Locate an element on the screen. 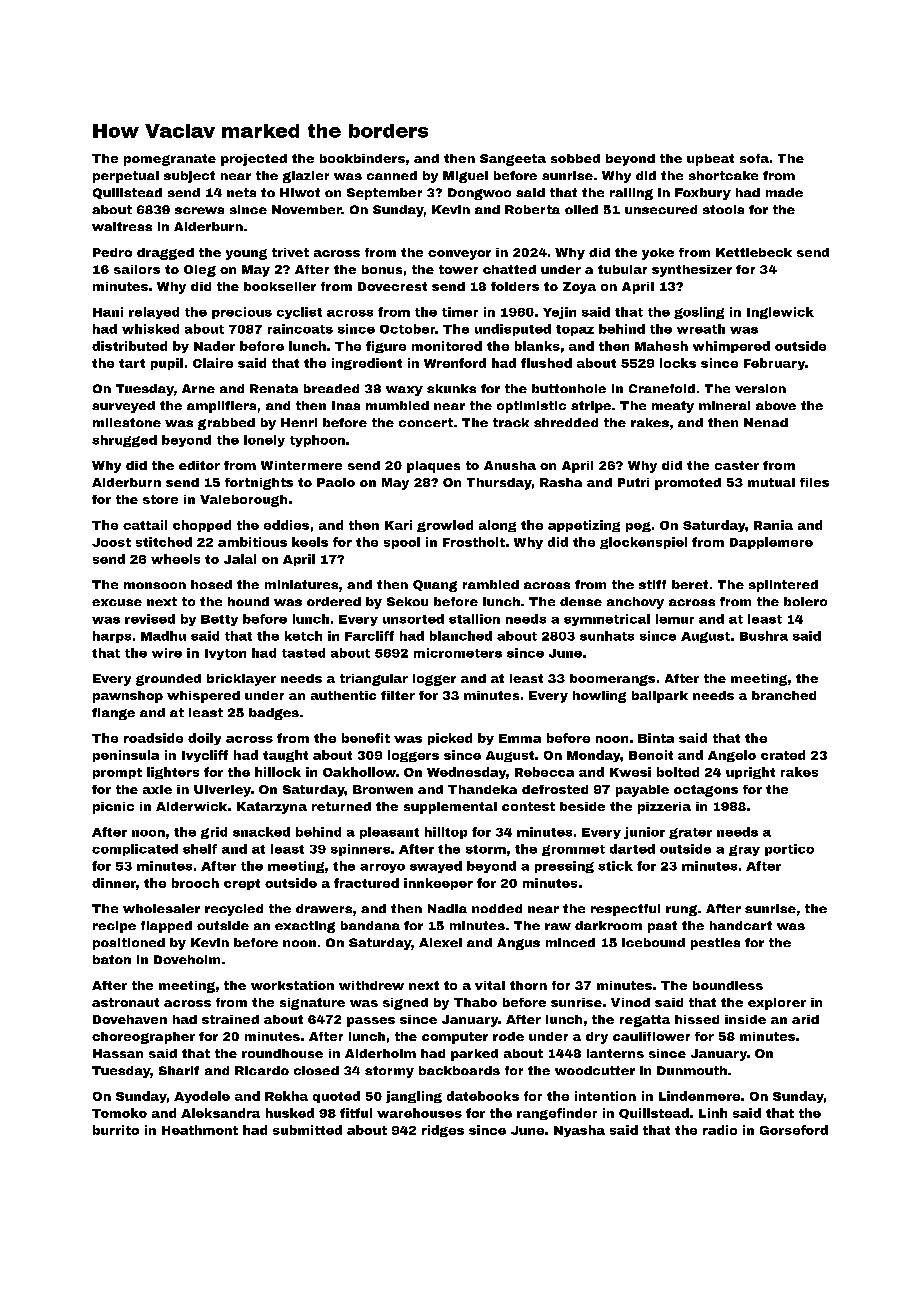  skunks is located at coordinates (451, 388).
